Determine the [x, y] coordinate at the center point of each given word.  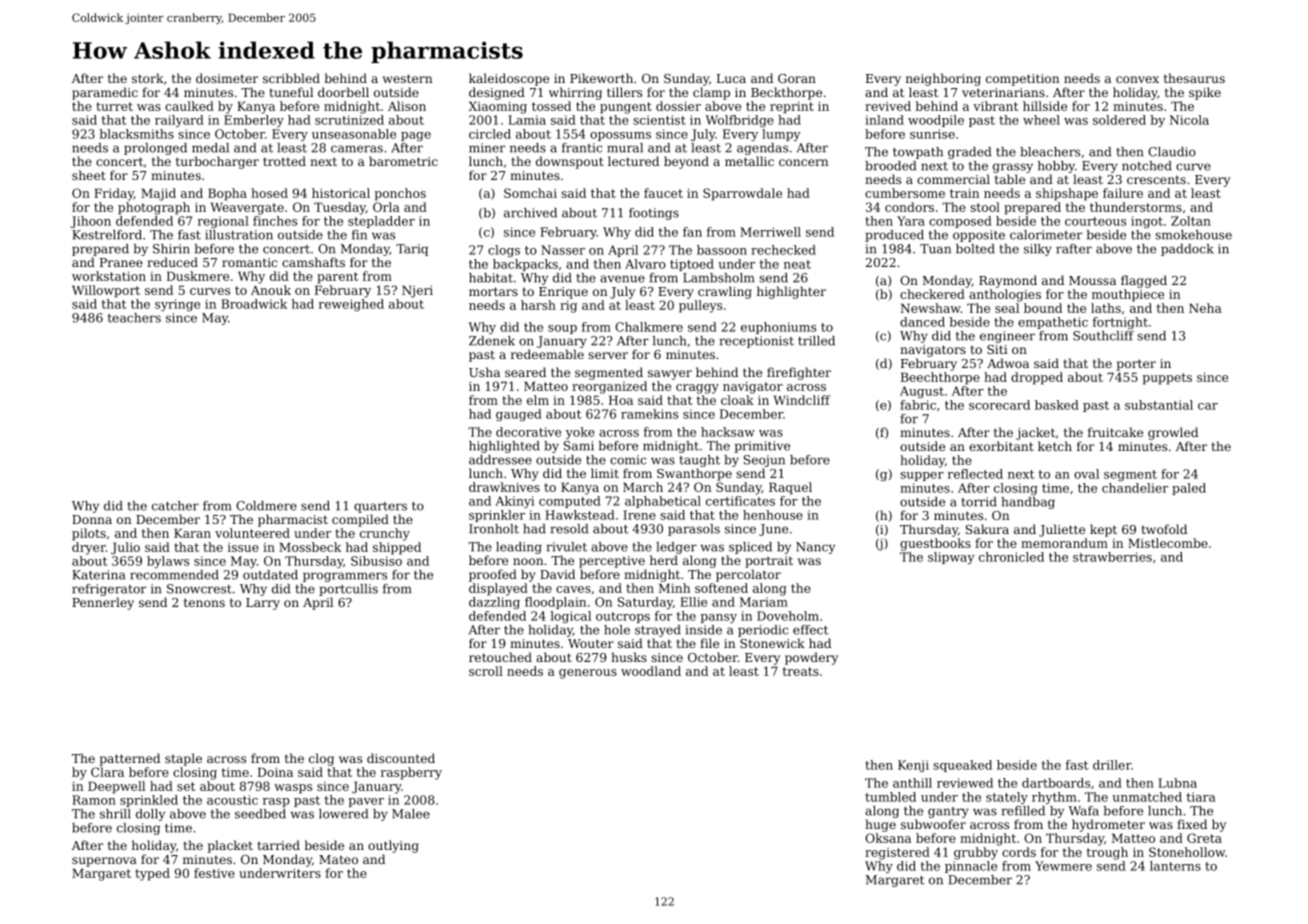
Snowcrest [199, 589]
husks [629, 657]
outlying [393, 846]
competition [1022, 80]
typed [152, 874]
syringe [177, 305]
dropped [1037, 378]
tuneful [291, 92]
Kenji [913, 766]
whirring [575, 93]
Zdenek [492, 341]
